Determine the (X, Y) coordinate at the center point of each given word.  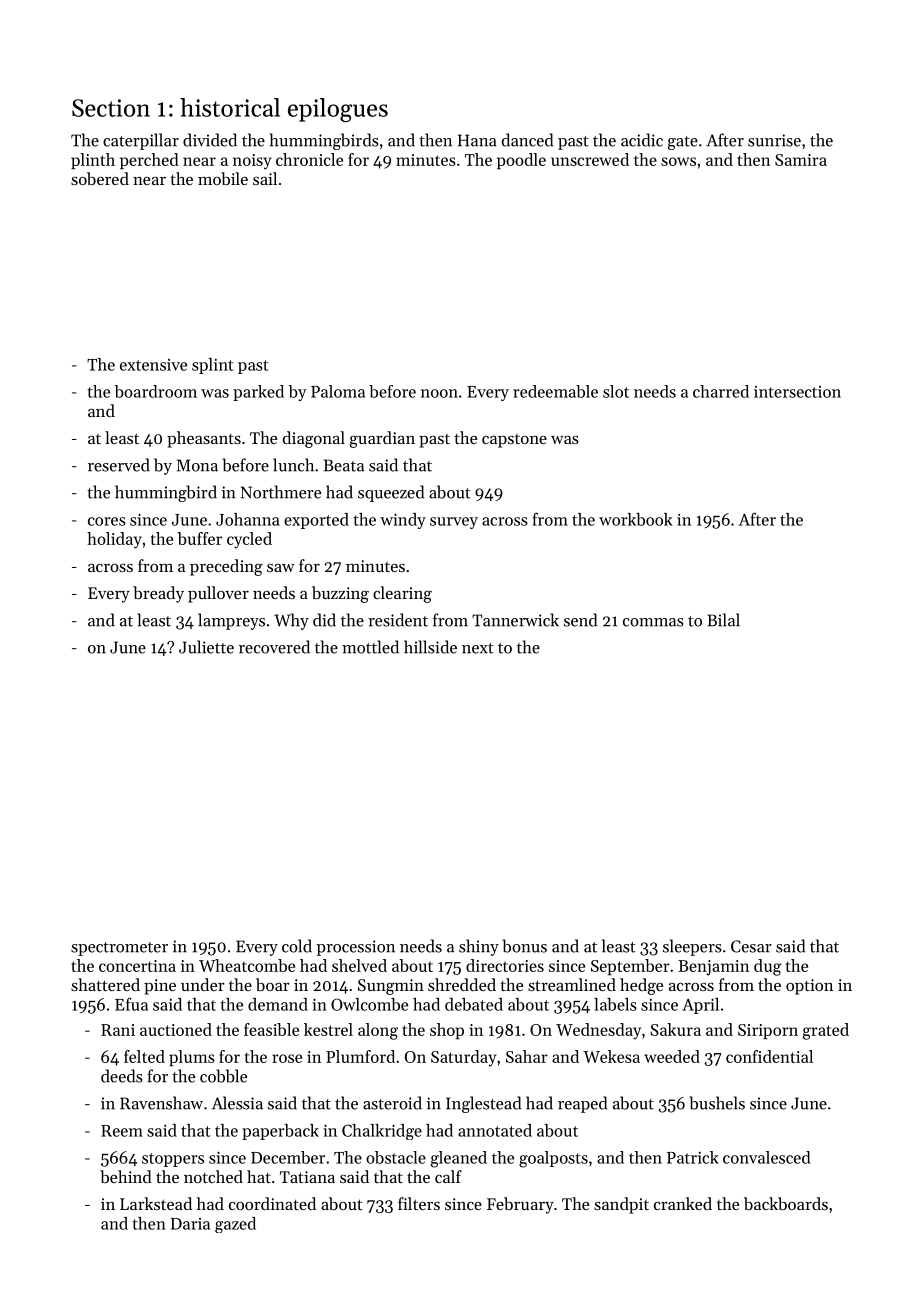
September (630, 967)
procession (356, 948)
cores (107, 521)
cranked (683, 1203)
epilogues (338, 110)
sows (678, 161)
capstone (514, 441)
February (520, 1205)
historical (230, 107)
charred (721, 391)
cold (297, 946)
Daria (190, 1224)
